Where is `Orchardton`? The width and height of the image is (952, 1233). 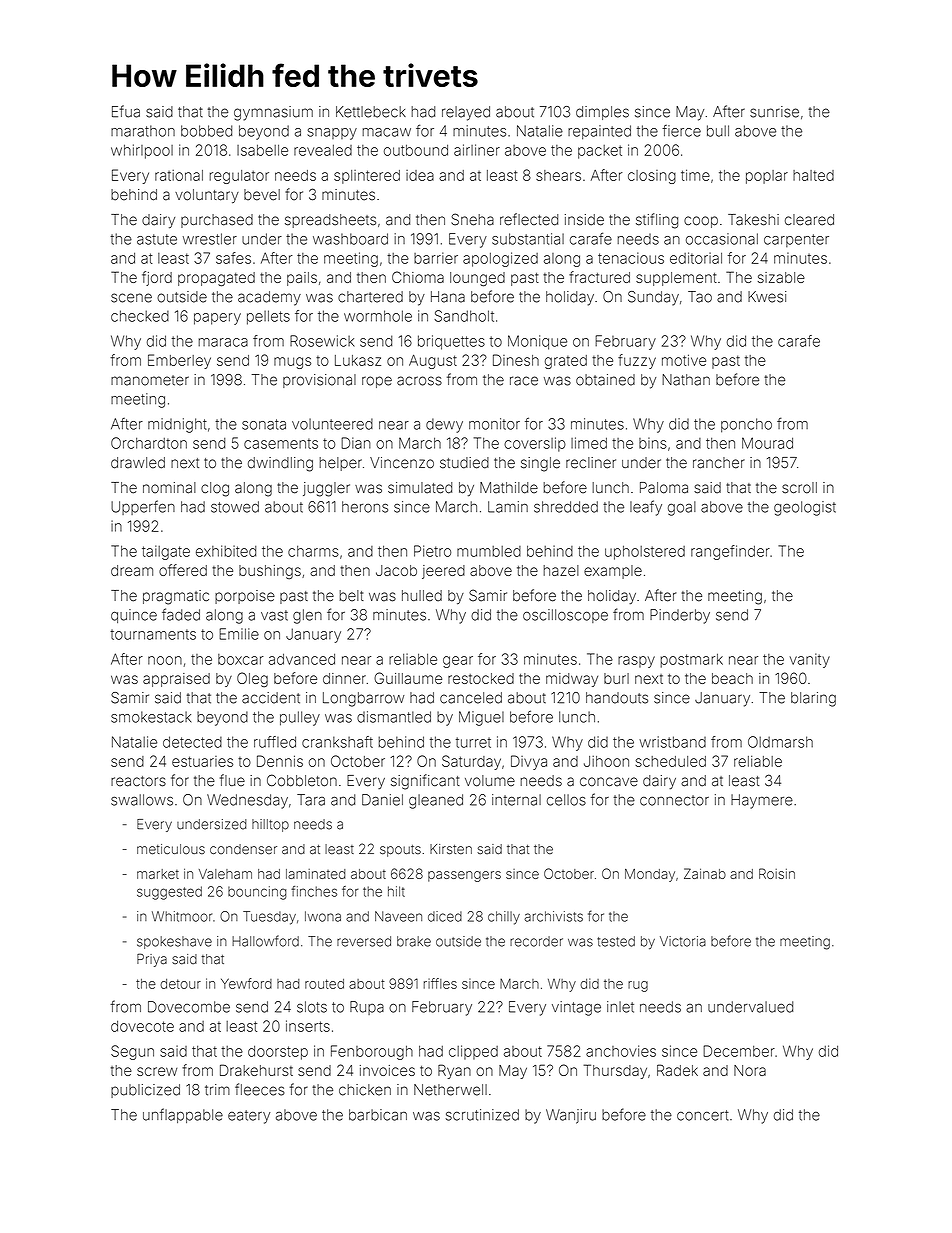
Orchardton is located at coordinates (149, 443).
